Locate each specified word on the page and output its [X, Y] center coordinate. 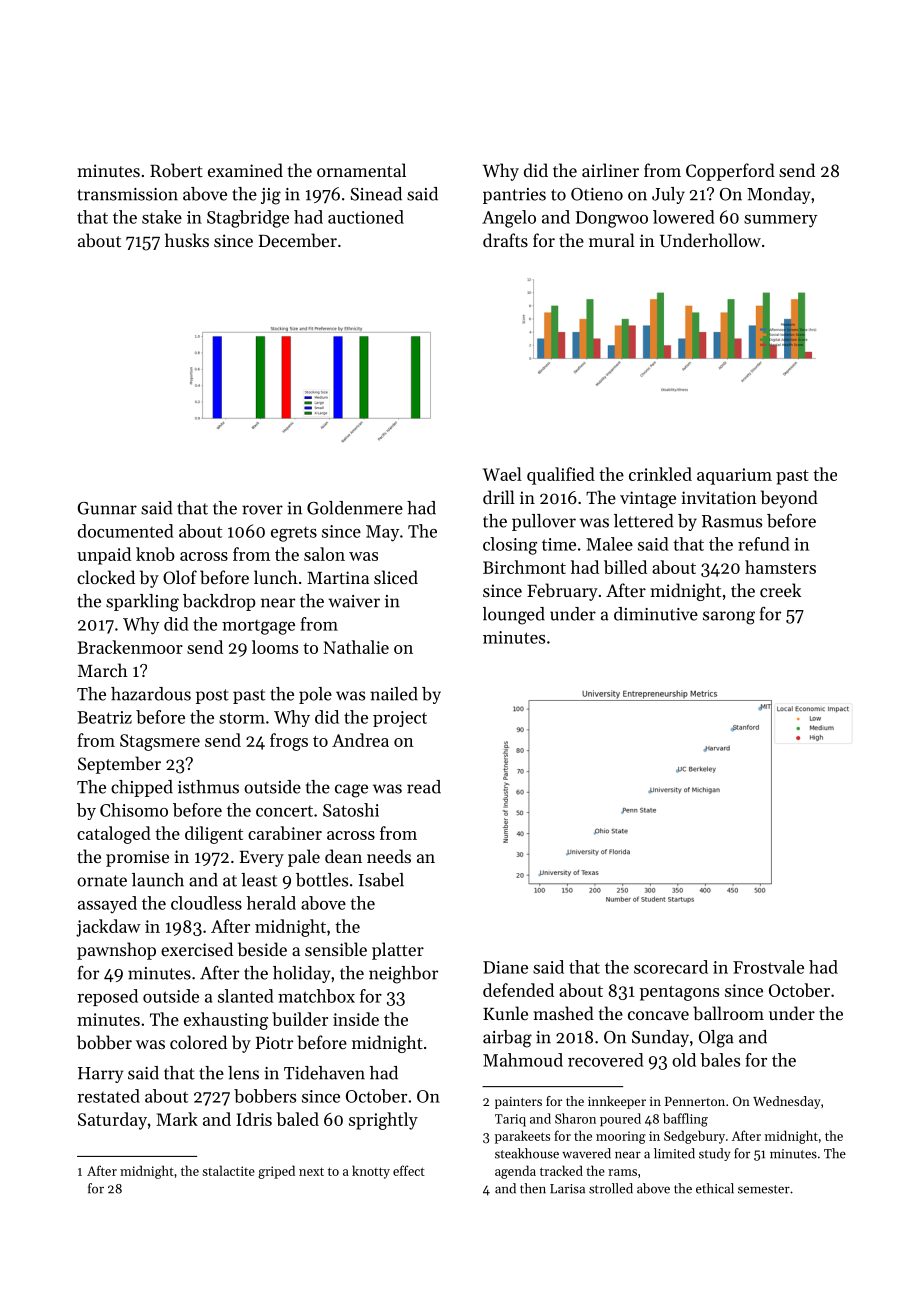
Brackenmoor [130, 647]
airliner [610, 170]
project [400, 719]
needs [389, 856]
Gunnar [107, 508]
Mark [177, 1119]
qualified [561, 476]
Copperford [730, 172]
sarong [729, 618]
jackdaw [108, 928]
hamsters [780, 567]
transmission [127, 194]
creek [780, 590]
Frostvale [768, 967]
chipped [142, 788]
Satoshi [351, 810]
